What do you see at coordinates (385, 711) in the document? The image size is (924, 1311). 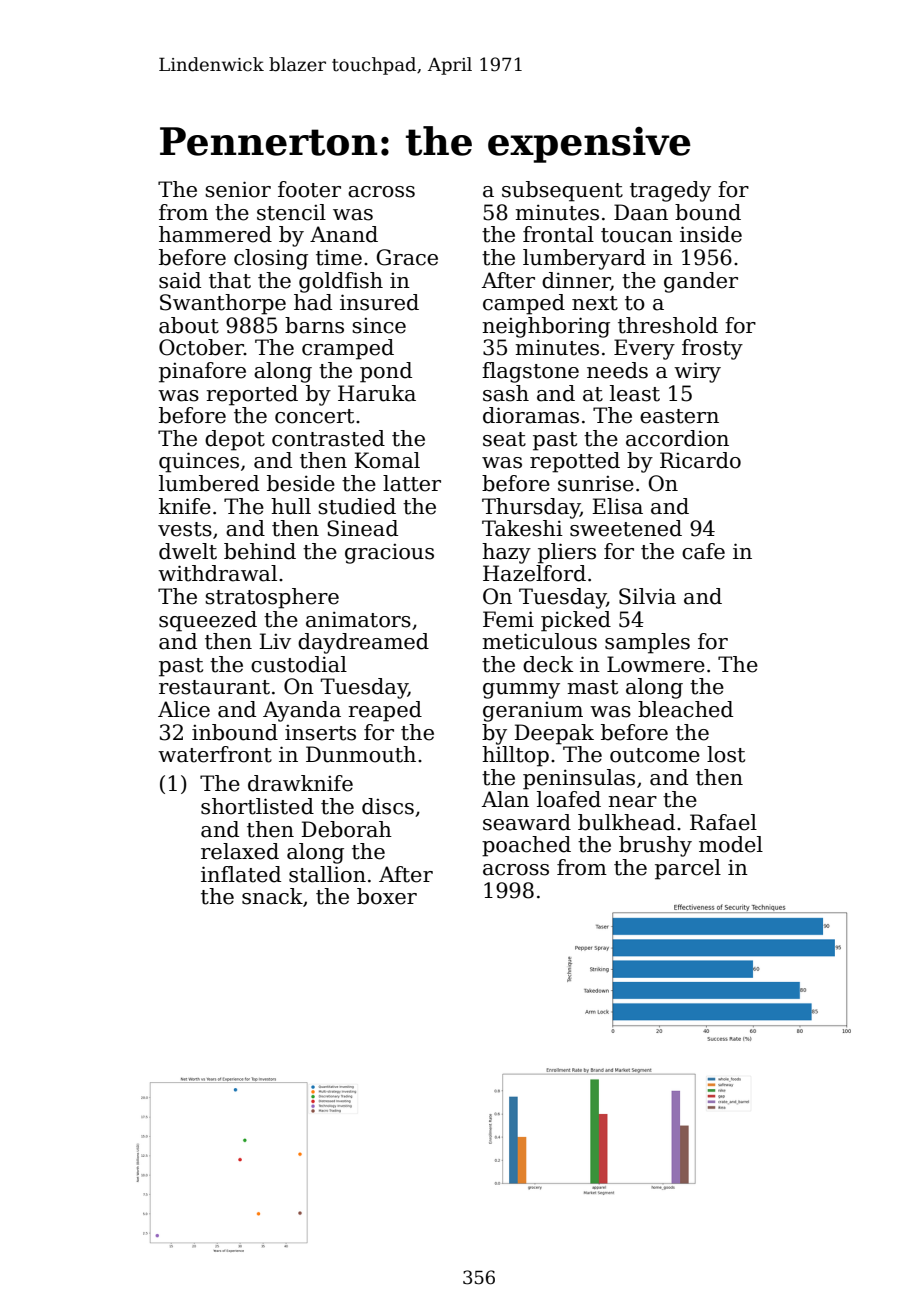 I see `reaped` at bounding box center [385, 711].
